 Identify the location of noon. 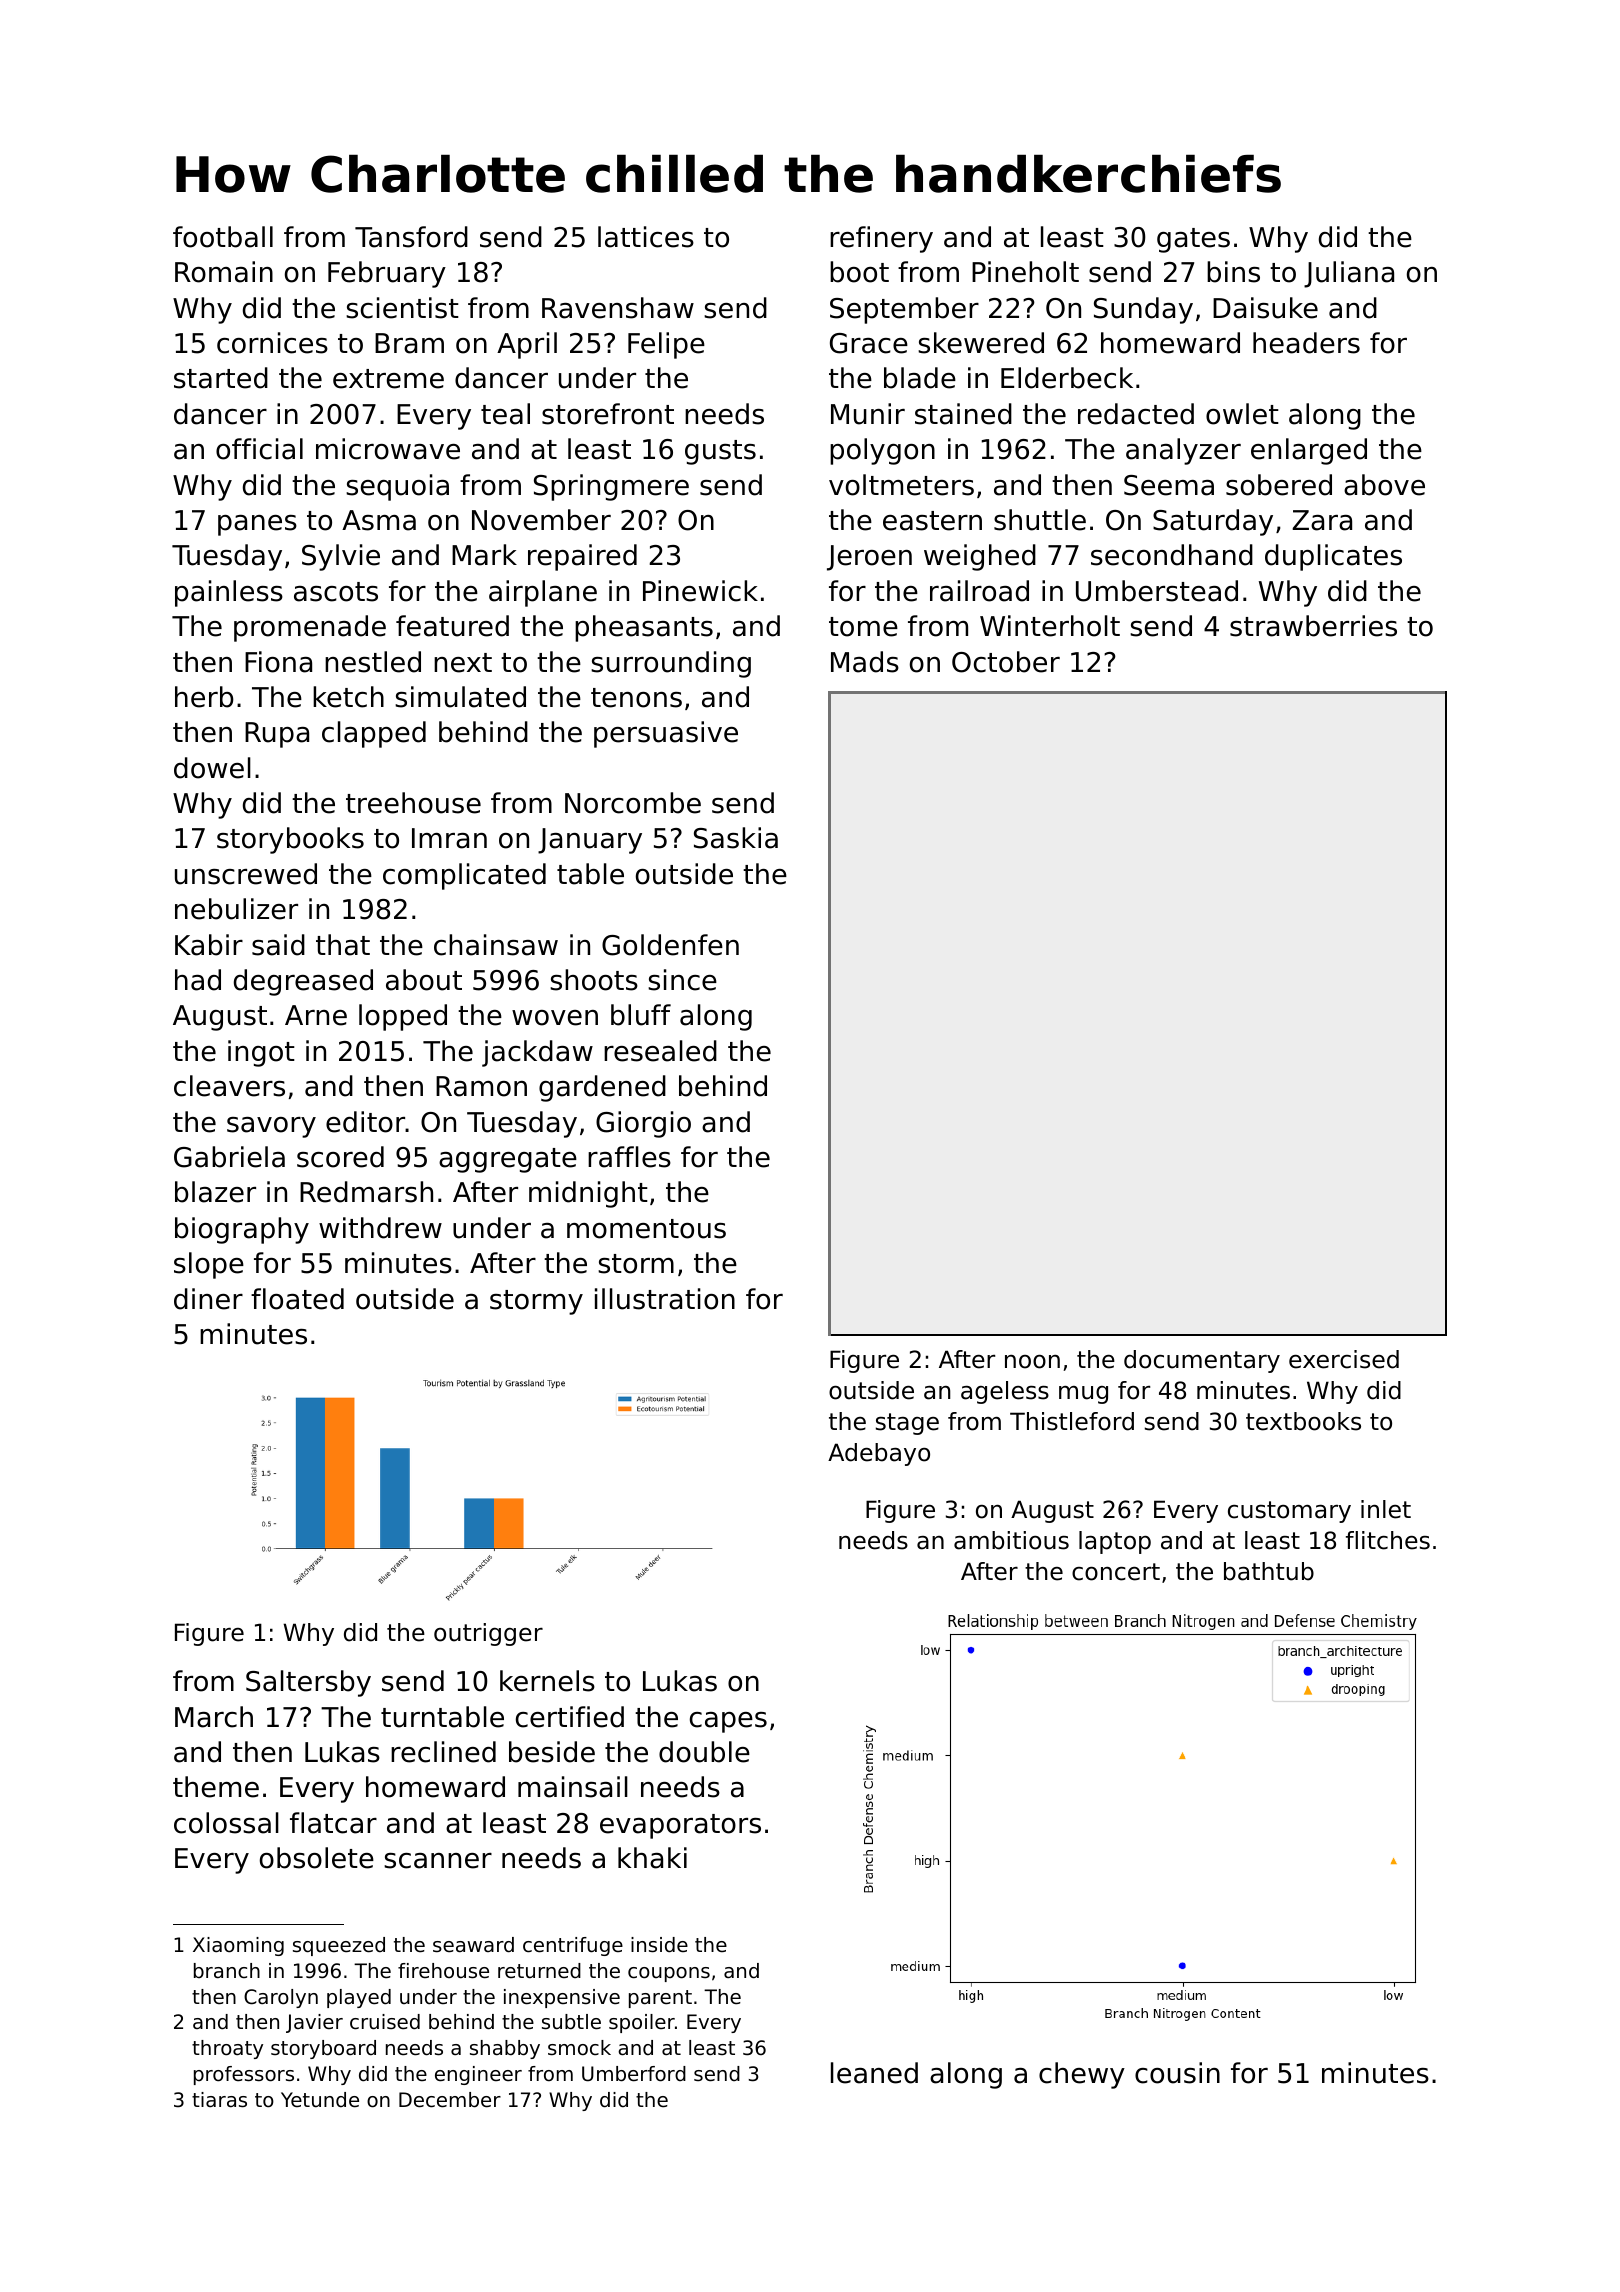
(1032, 1362).
